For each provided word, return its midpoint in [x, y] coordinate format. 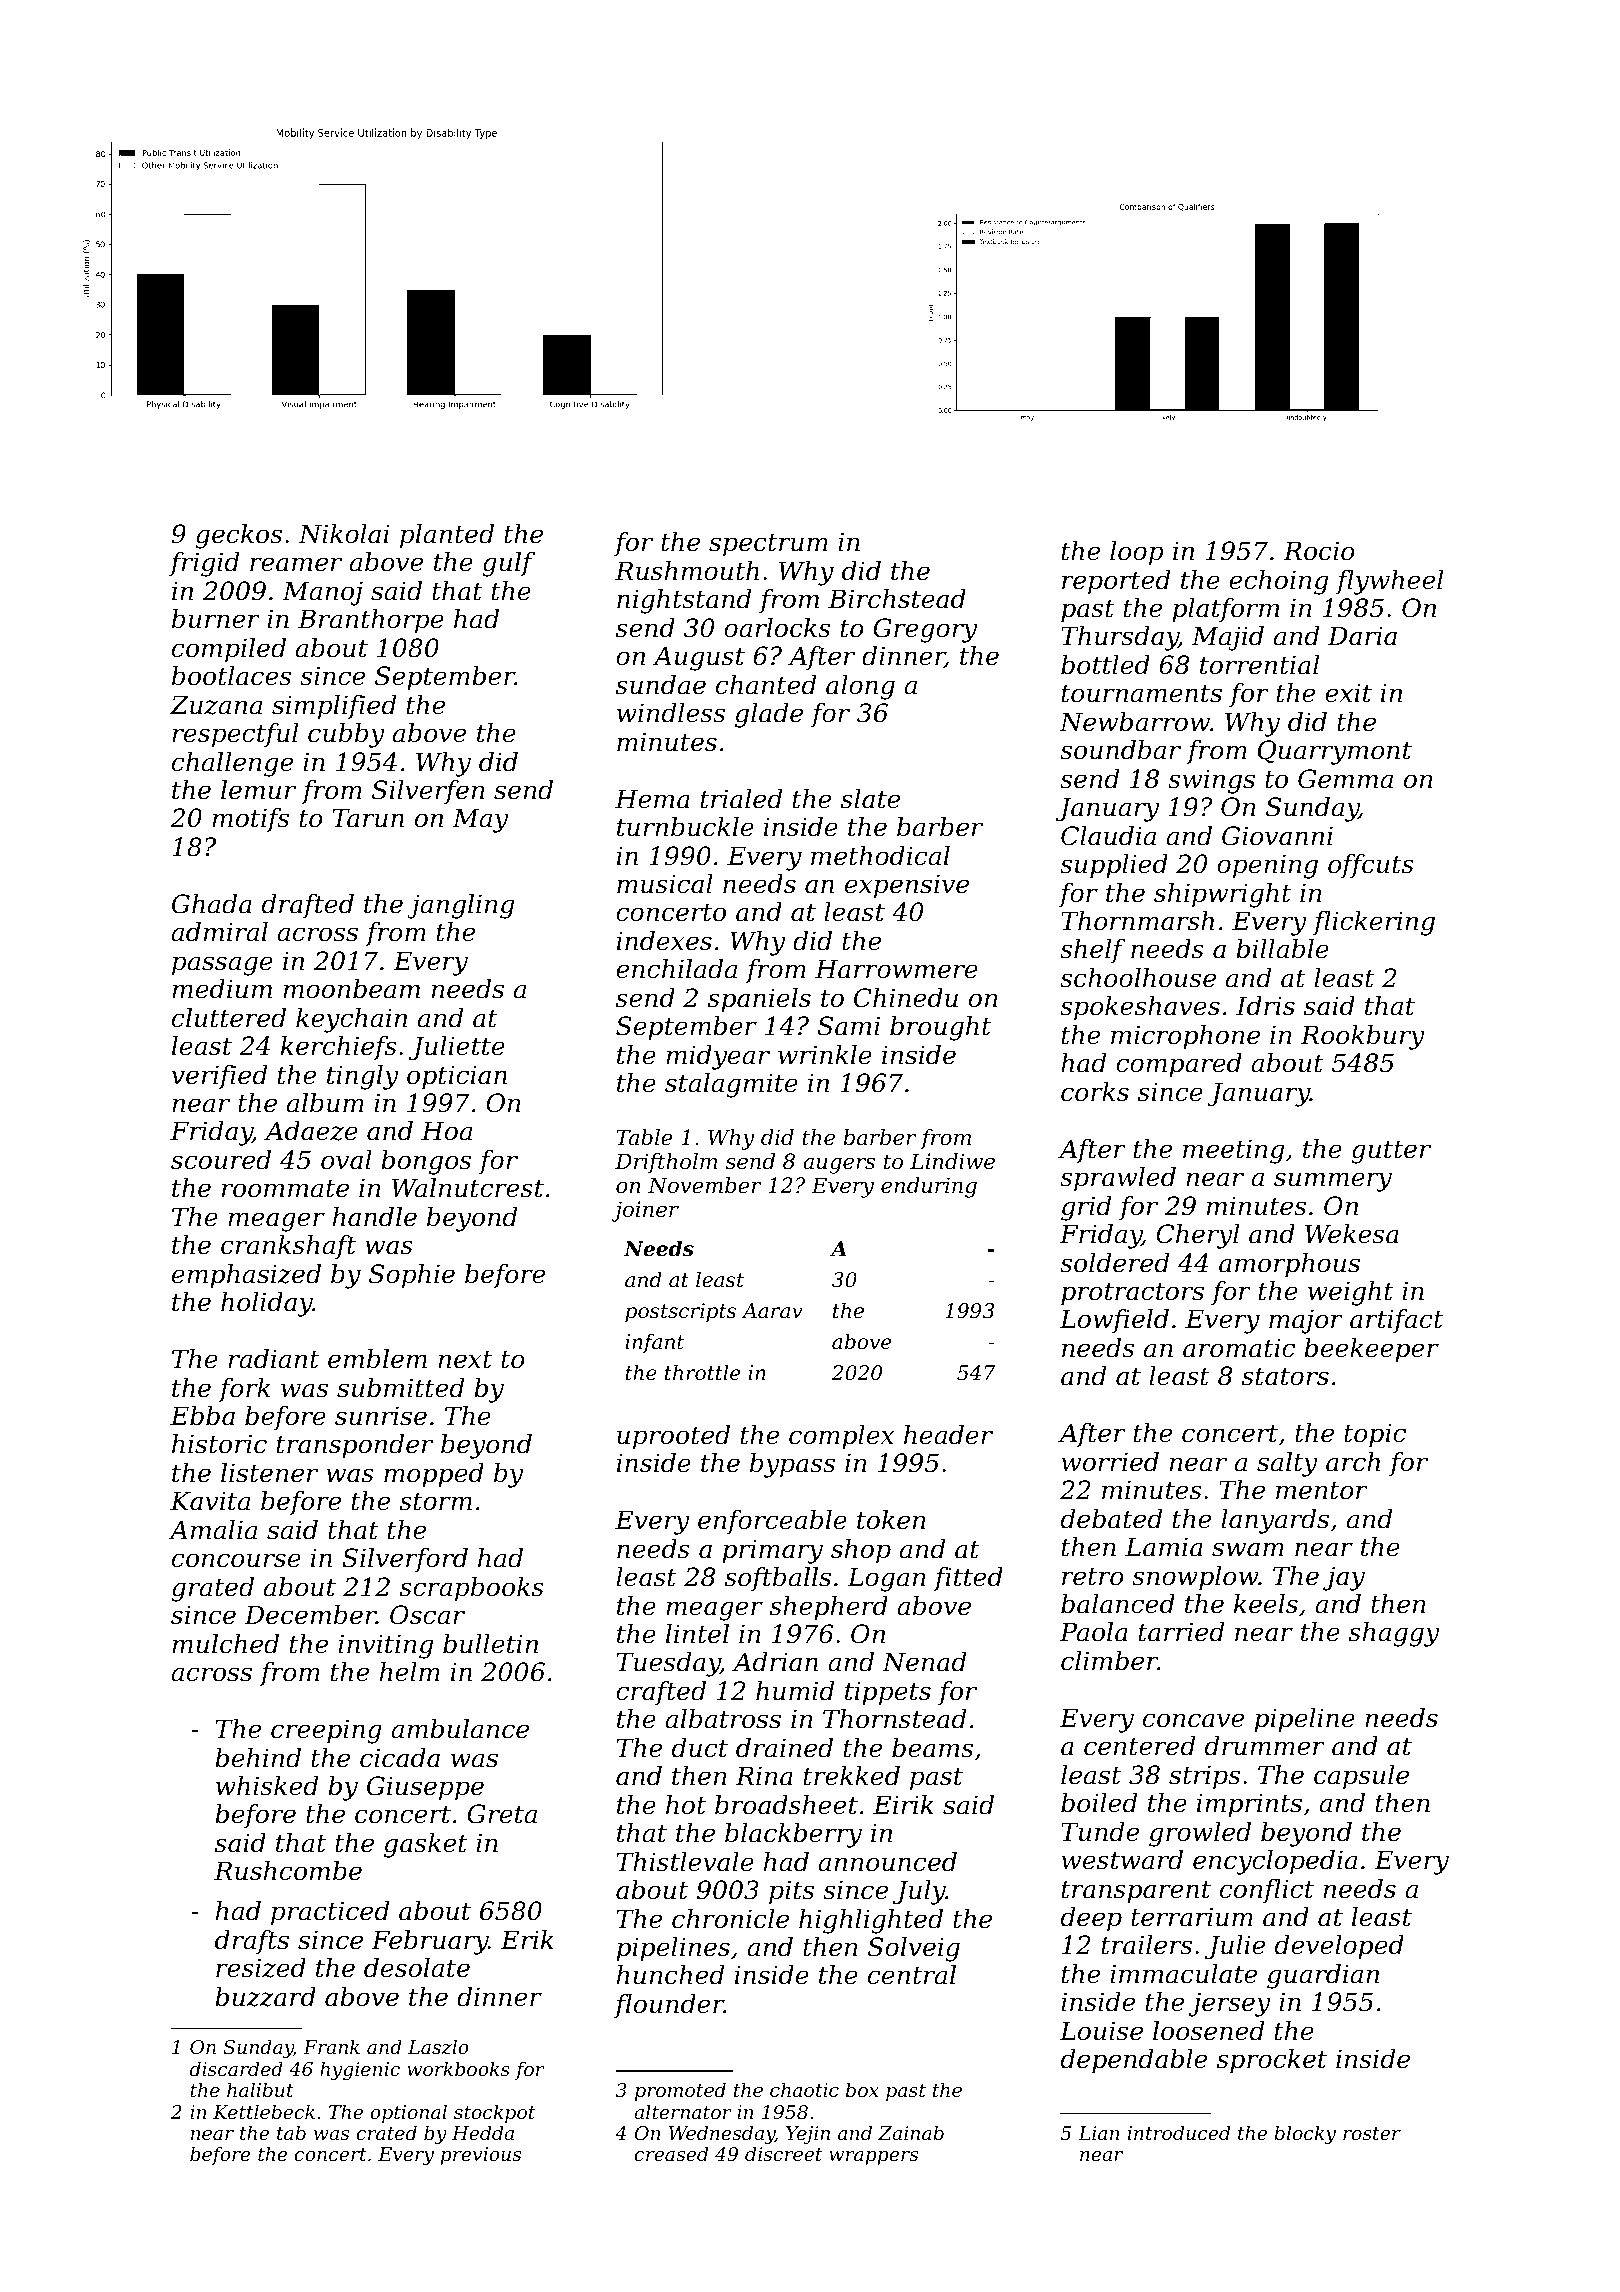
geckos [239, 536]
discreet [783, 2153]
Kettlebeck [264, 2111]
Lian [1098, 2133]
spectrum [768, 545]
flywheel [1389, 582]
